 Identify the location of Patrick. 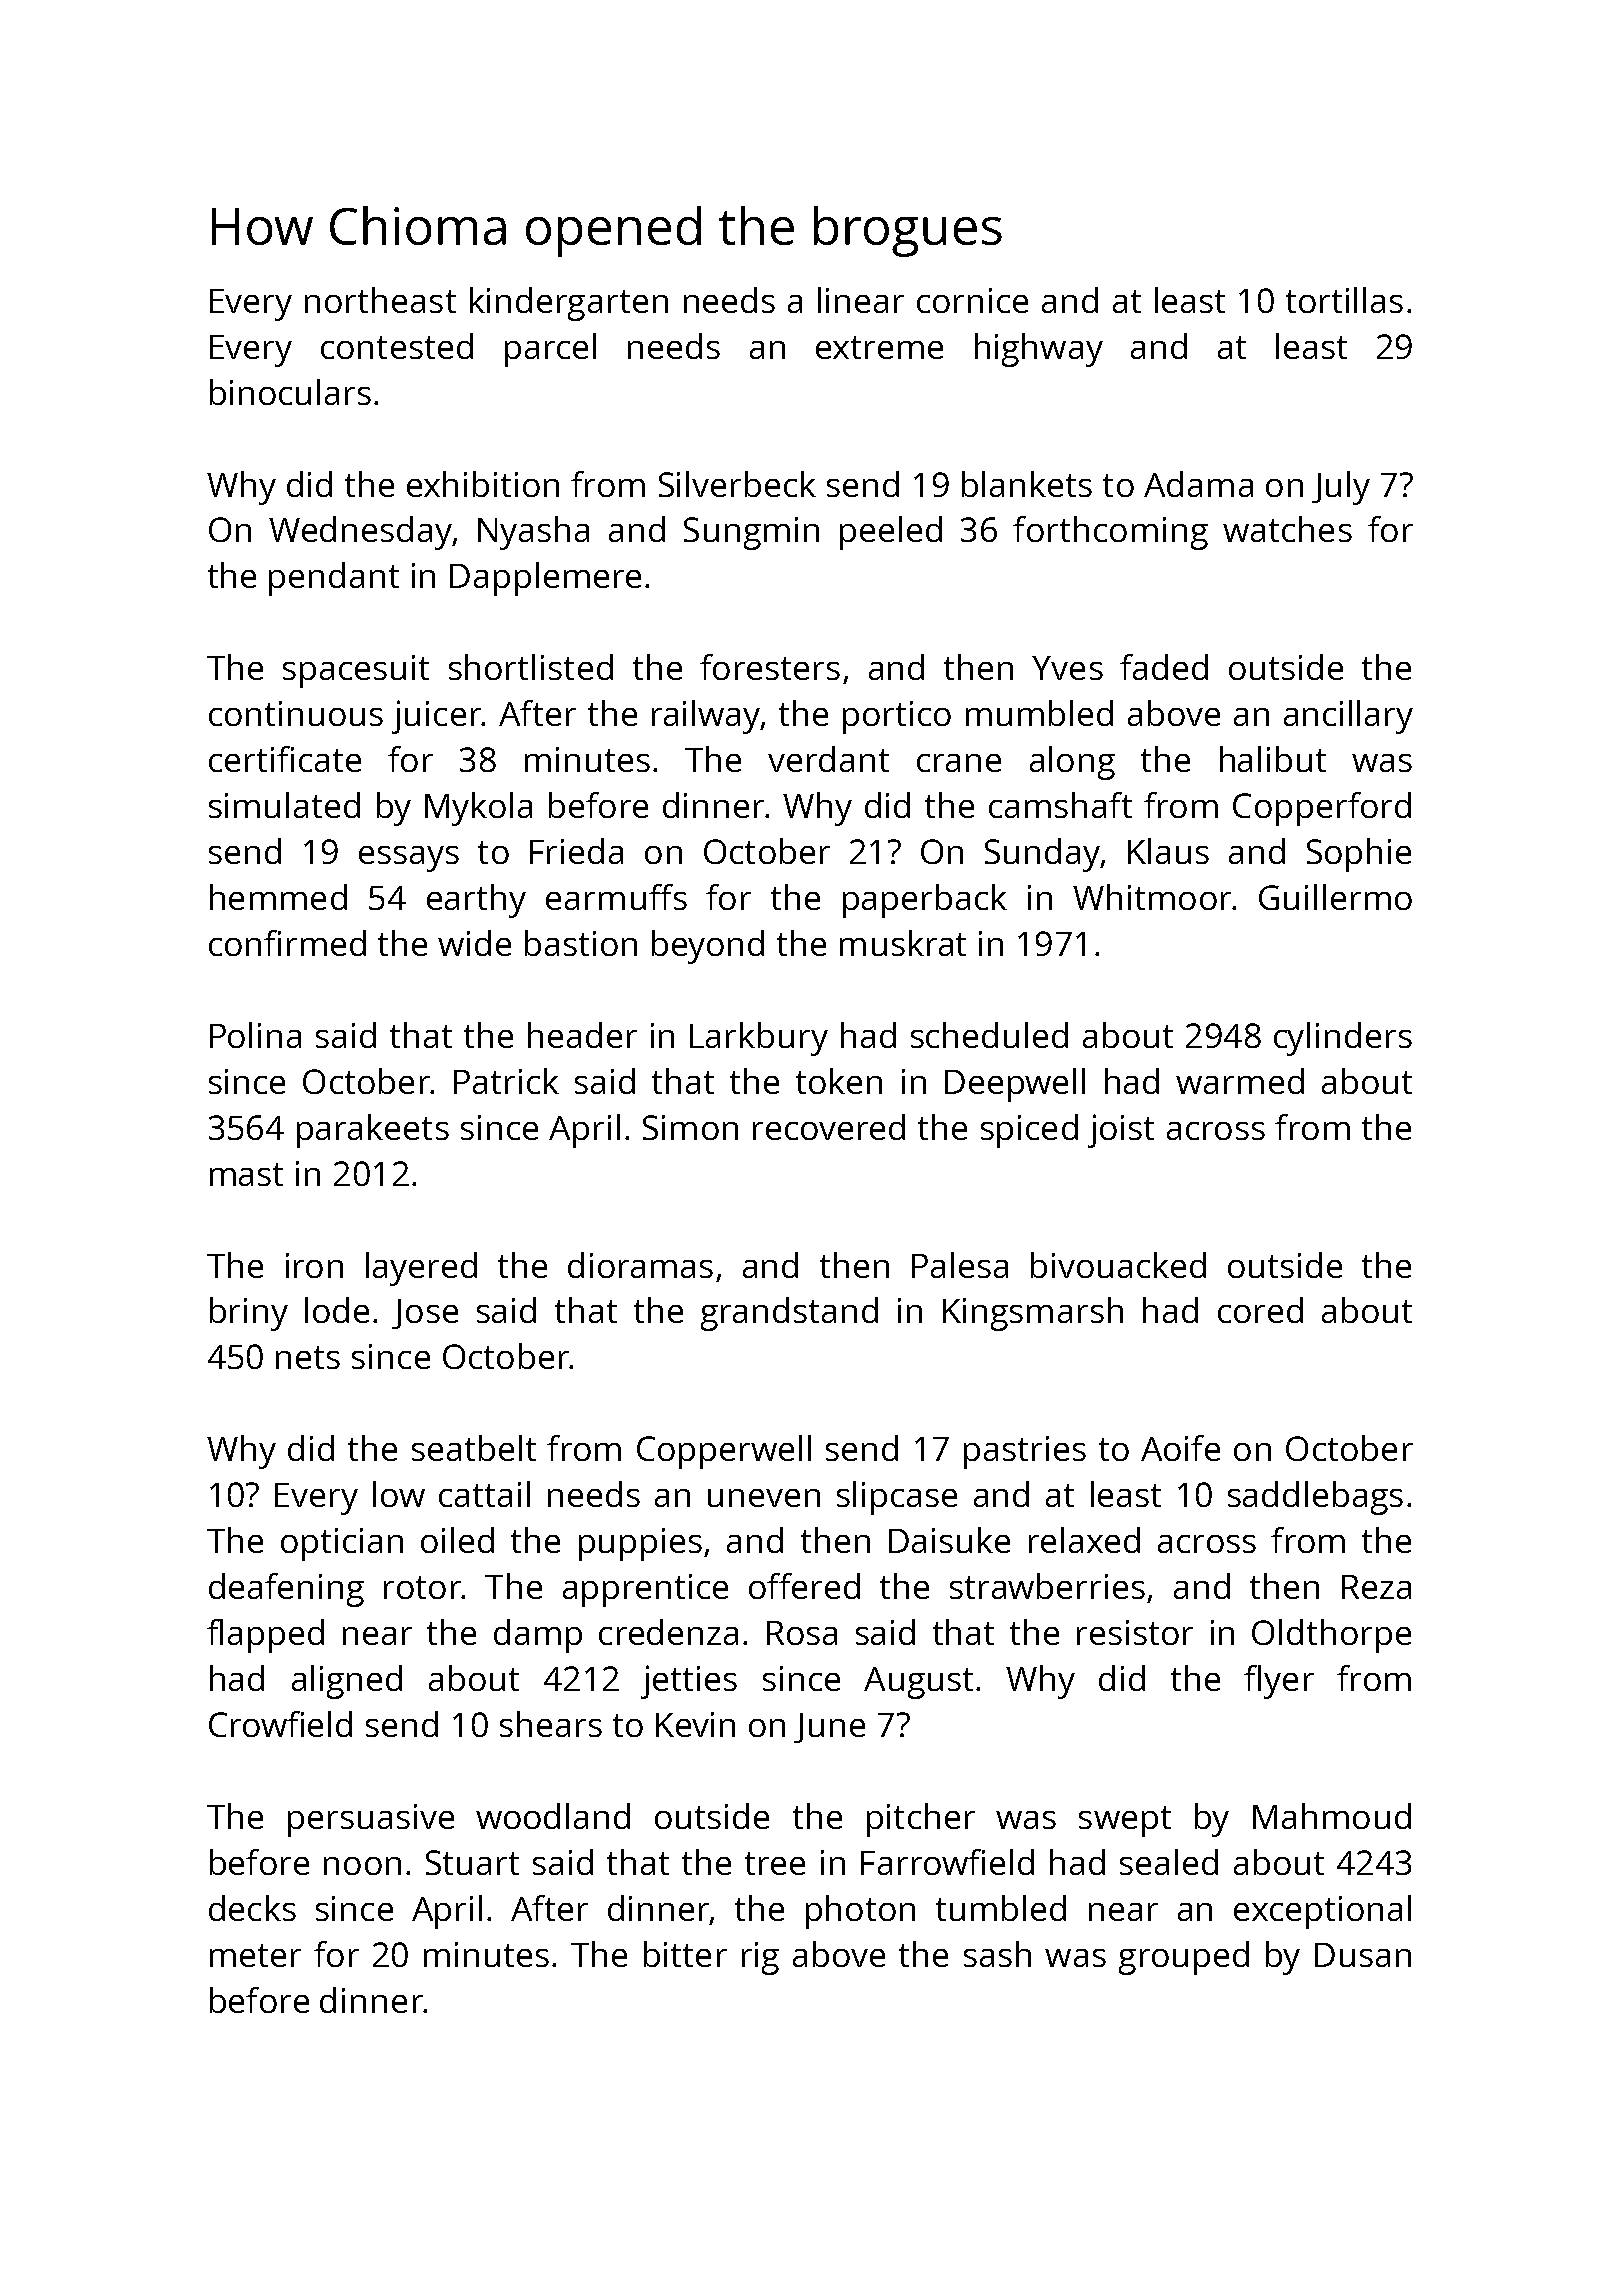
(506, 1081).
